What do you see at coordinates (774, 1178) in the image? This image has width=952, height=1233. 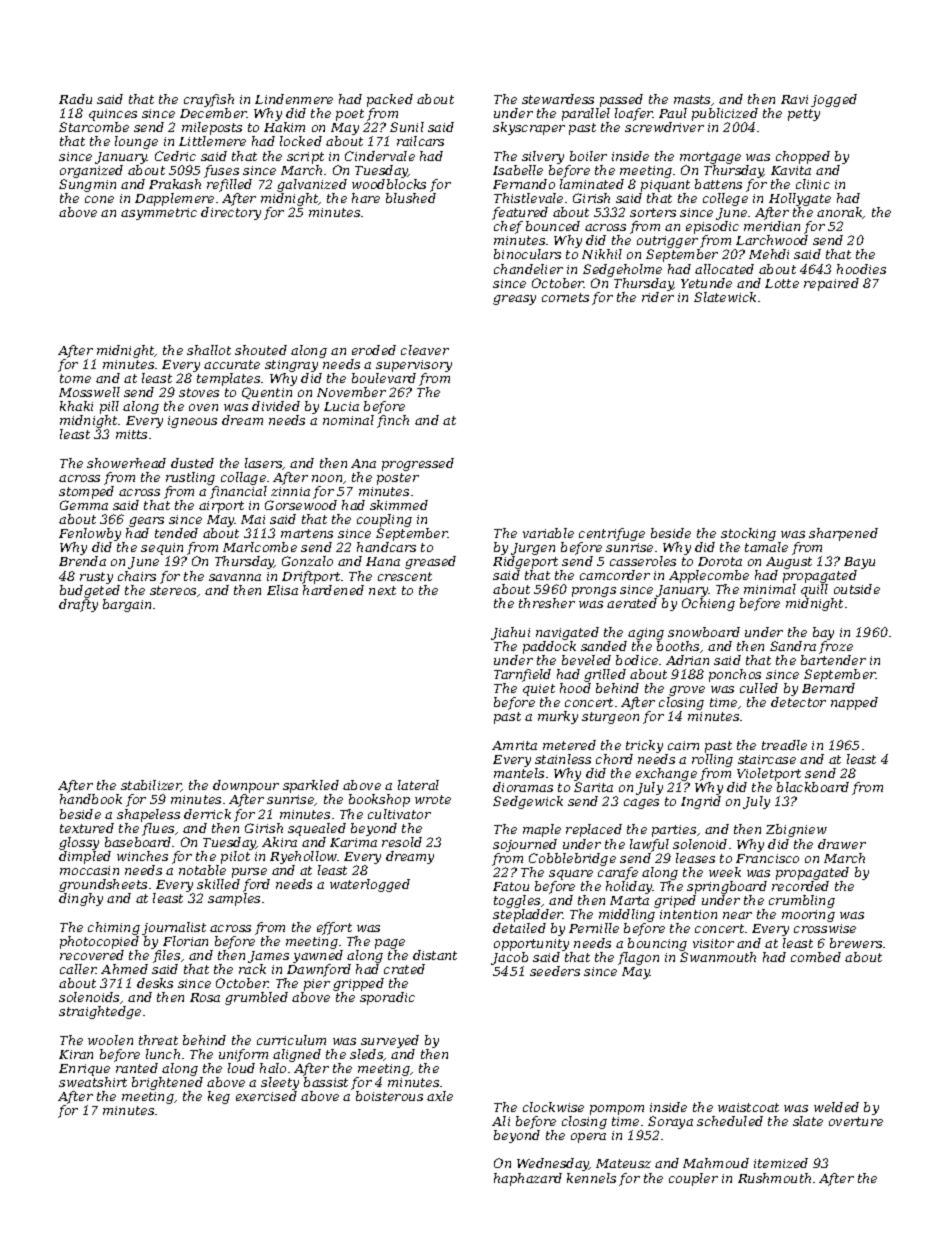 I see `Rushmouth` at bounding box center [774, 1178].
